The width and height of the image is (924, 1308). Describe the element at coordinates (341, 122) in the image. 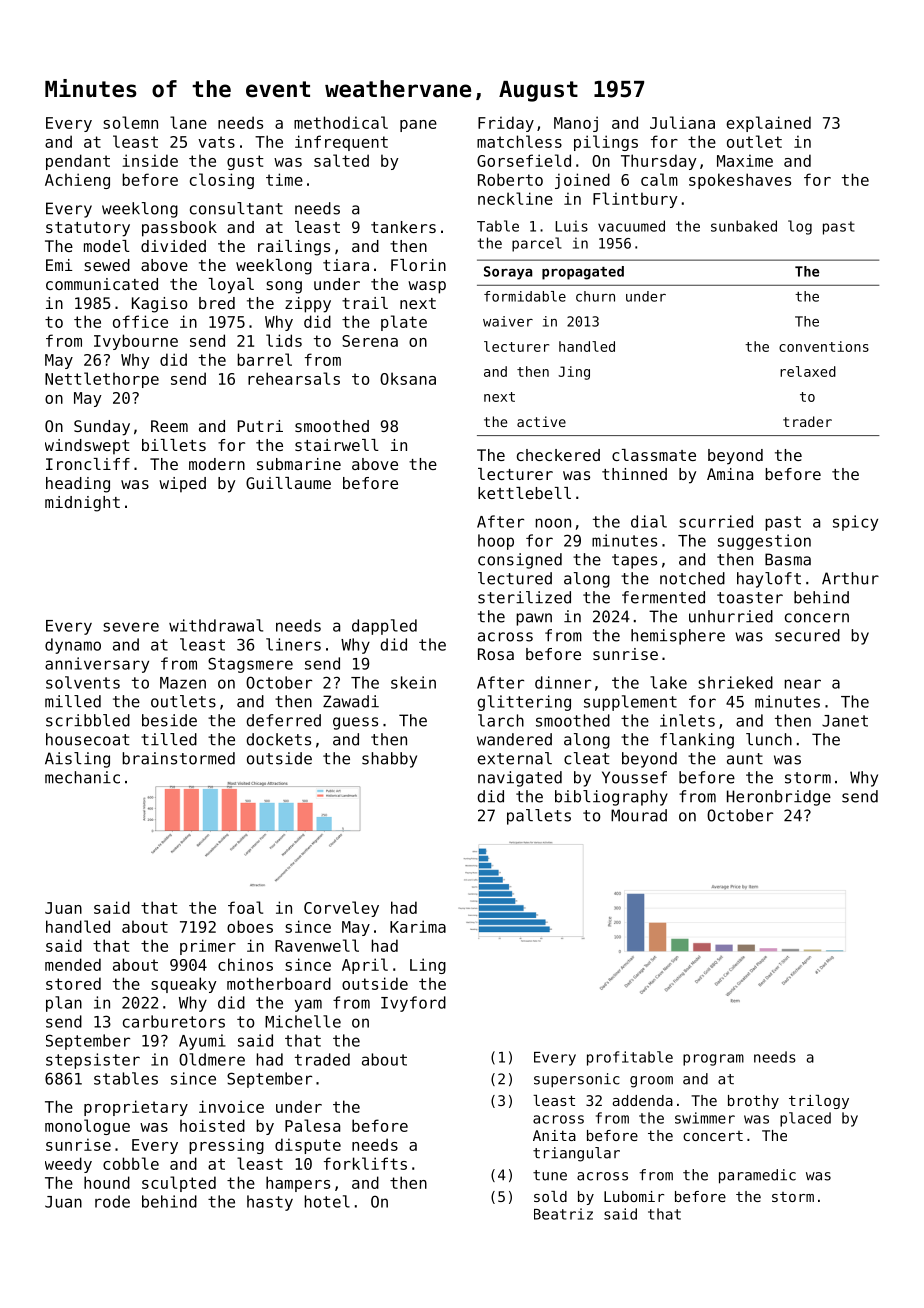

I see `methodical` at that location.
